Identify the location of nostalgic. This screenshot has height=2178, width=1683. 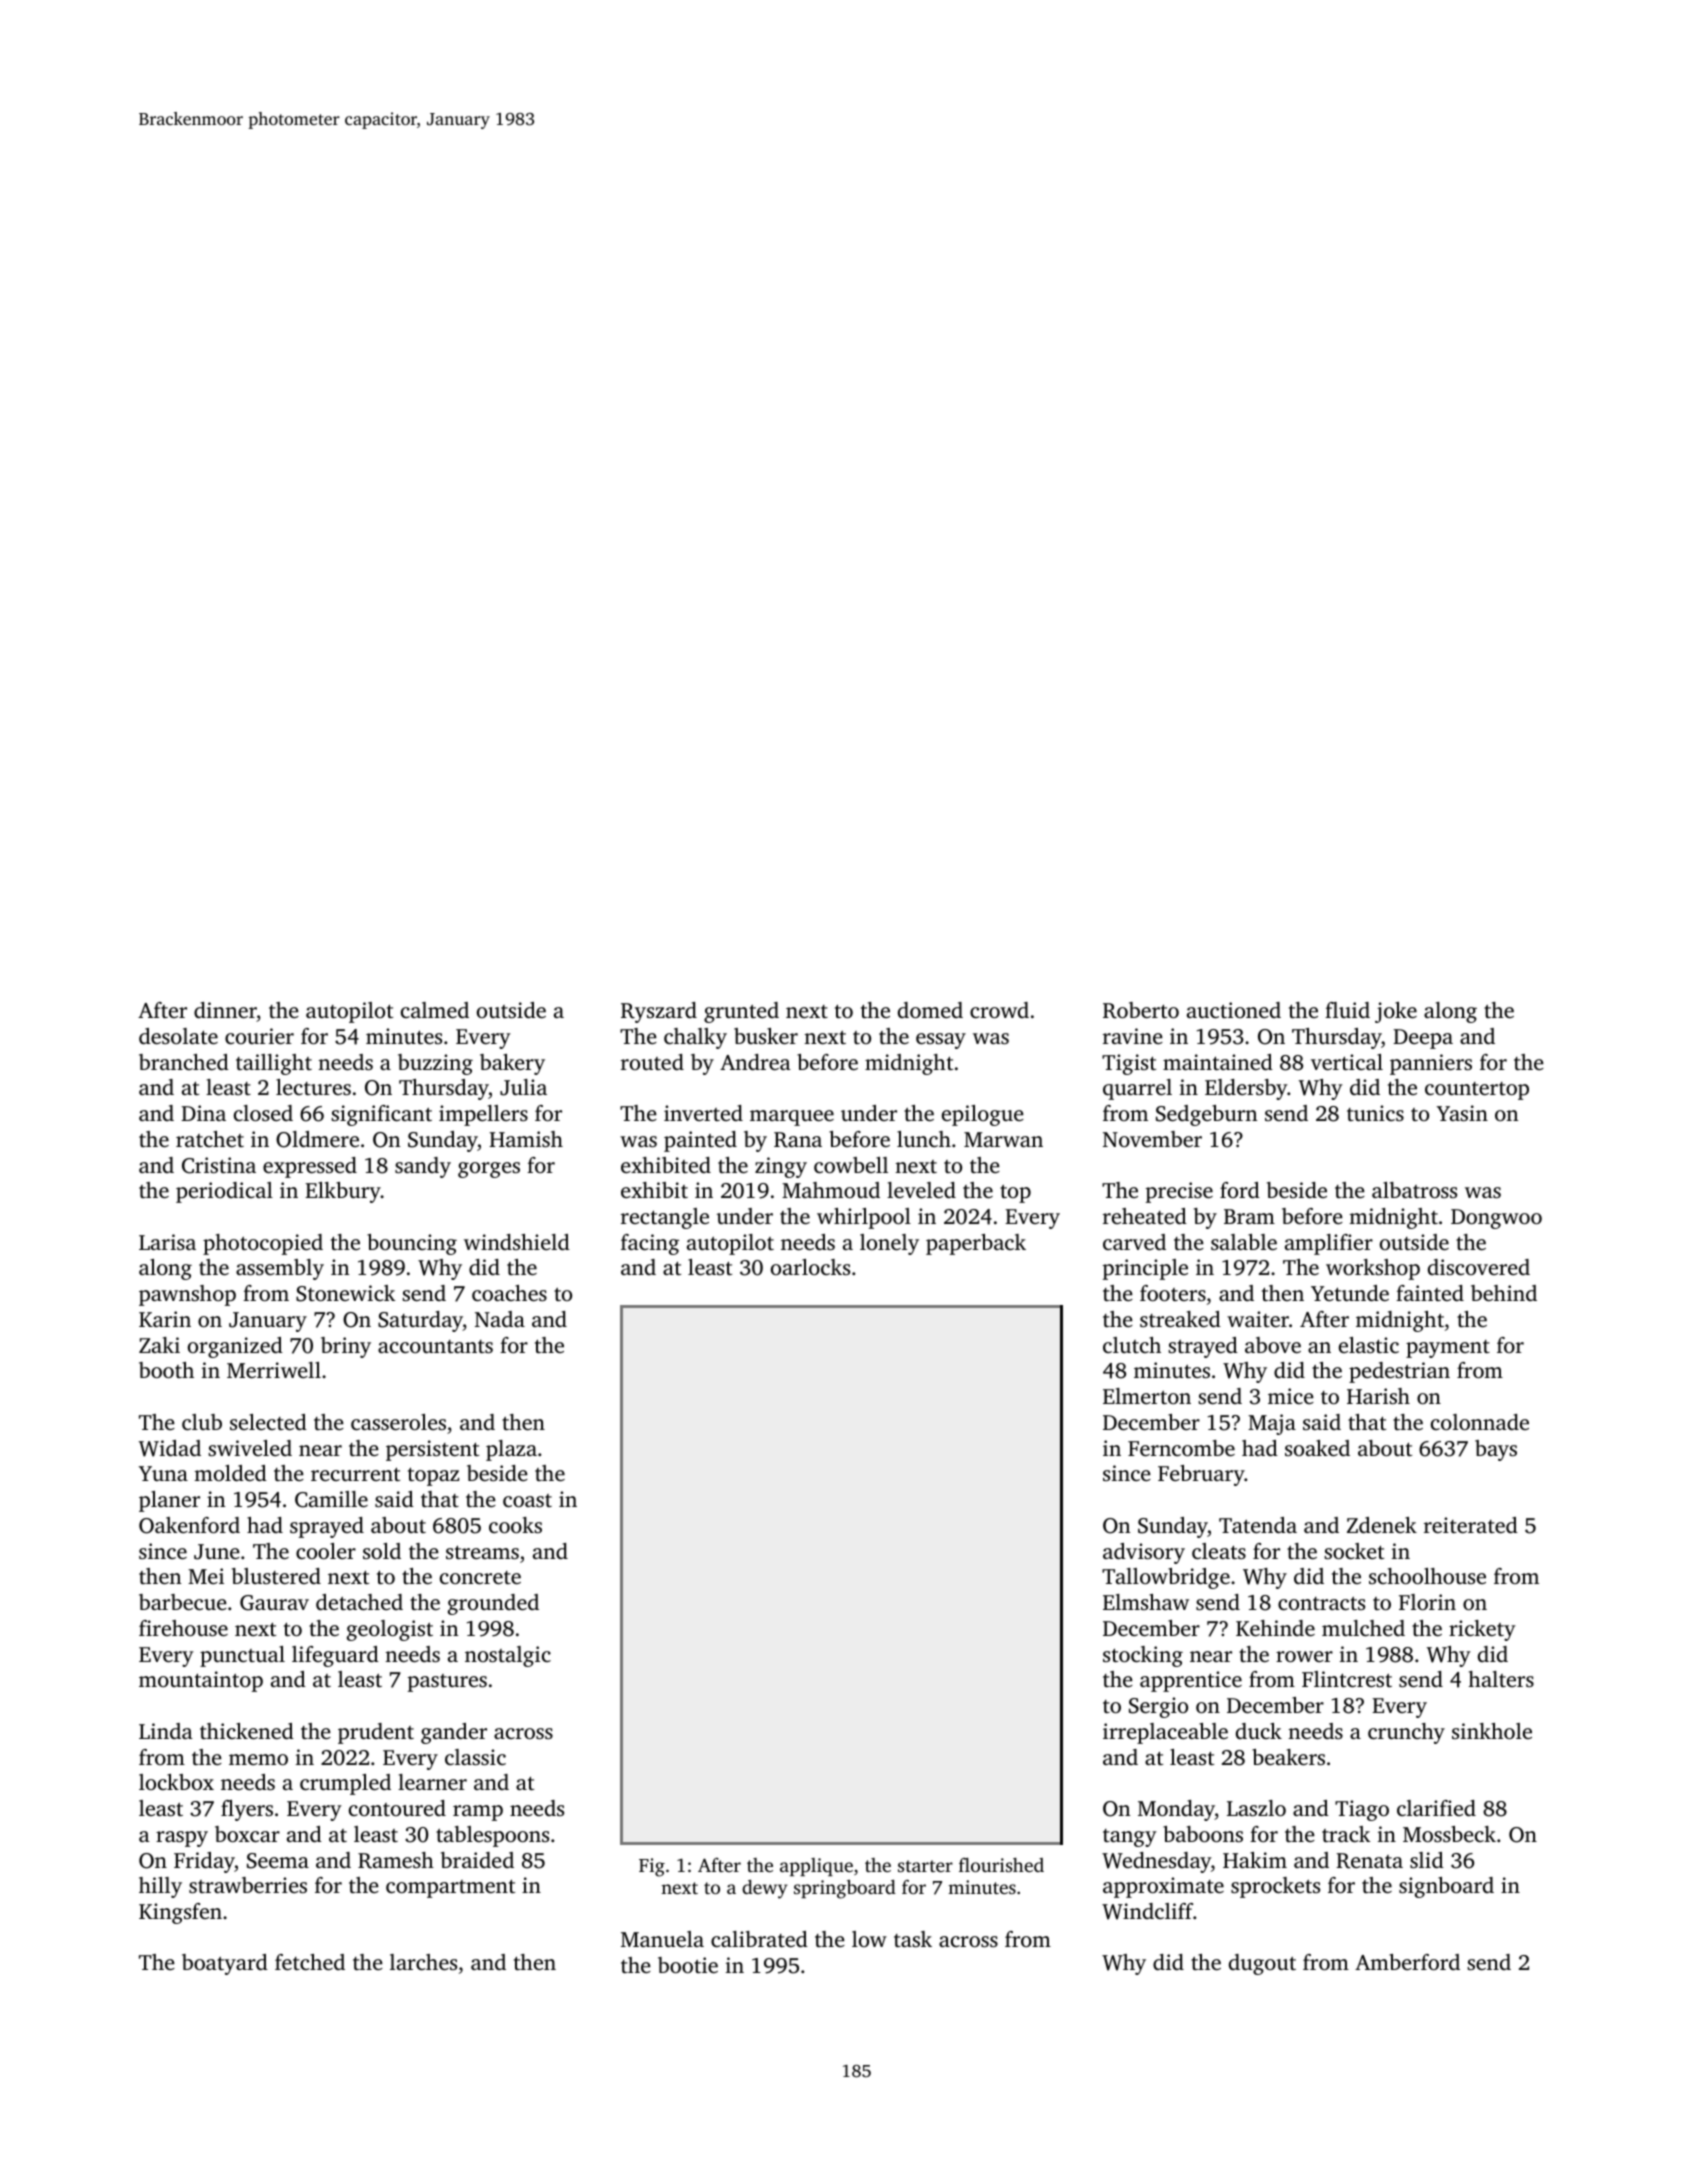
(508, 1656).
